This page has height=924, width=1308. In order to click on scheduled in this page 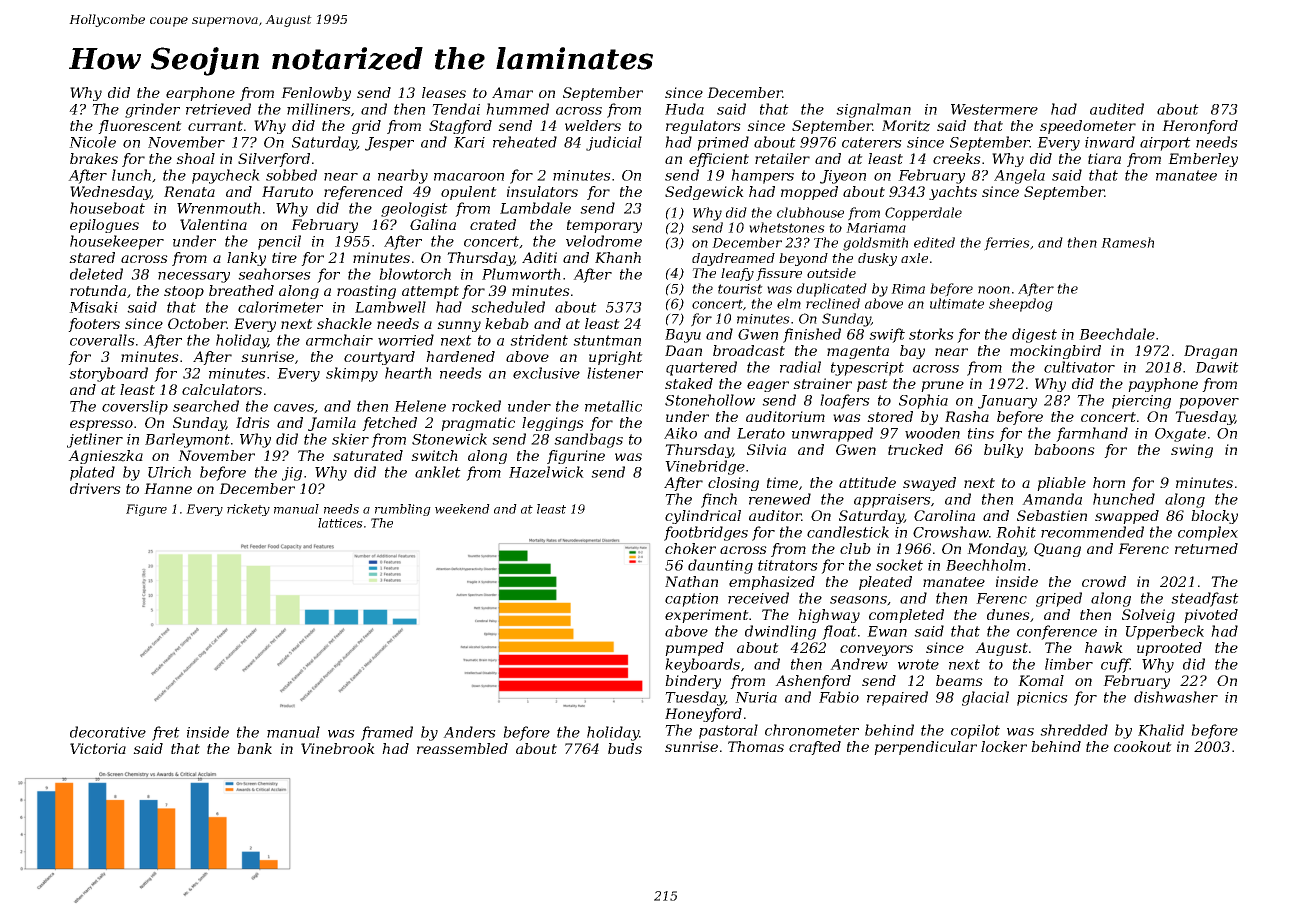, I will do `click(508, 307)`.
